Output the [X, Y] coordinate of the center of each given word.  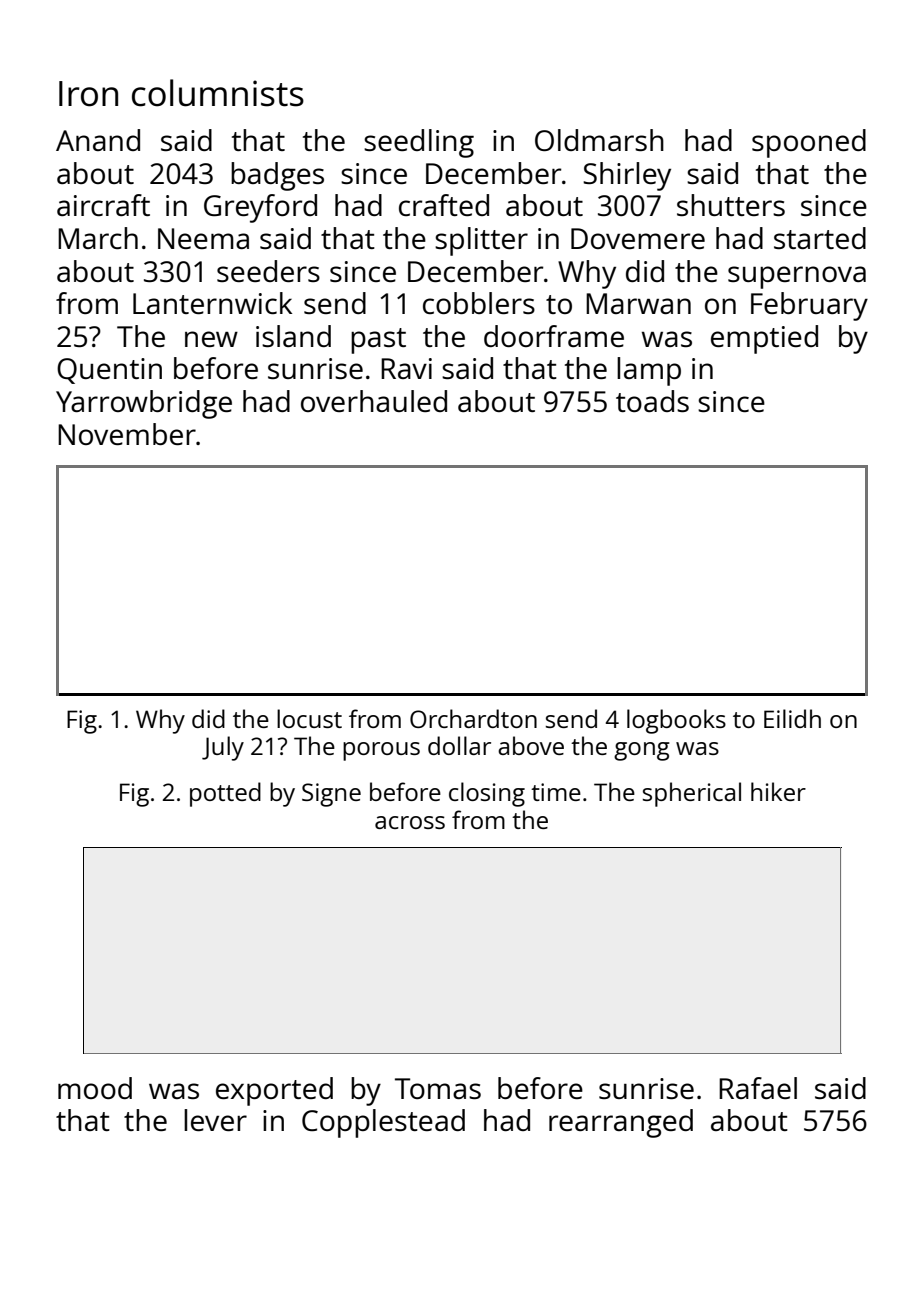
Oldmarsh [599, 140]
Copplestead [383, 1123]
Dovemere [638, 238]
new [211, 339]
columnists [218, 93]
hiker [778, 791]
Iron [88, 94]
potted [225, 794]
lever [215, 1120]
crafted [444, 205]
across [410, 822]
